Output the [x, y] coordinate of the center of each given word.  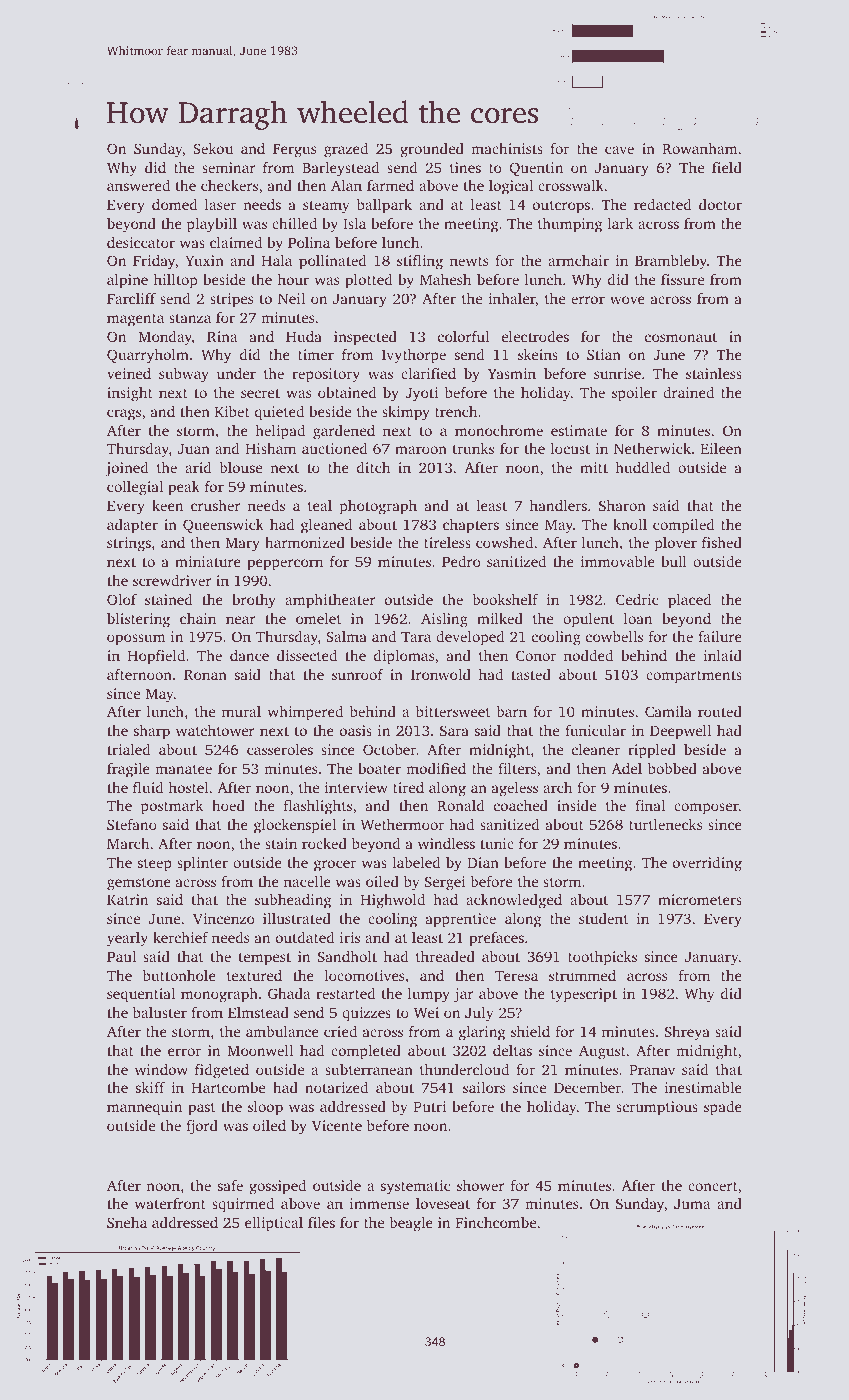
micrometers [700, 899]
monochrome [499, 430]
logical [511, 187]
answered [138, 185]
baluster [160, 1012]
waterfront [170, 1203]
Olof [122, 599]
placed [690, 601]
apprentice [461, 920]
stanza [190, 318]
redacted [663, 204]
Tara [416, 636]
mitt [594, 467]
